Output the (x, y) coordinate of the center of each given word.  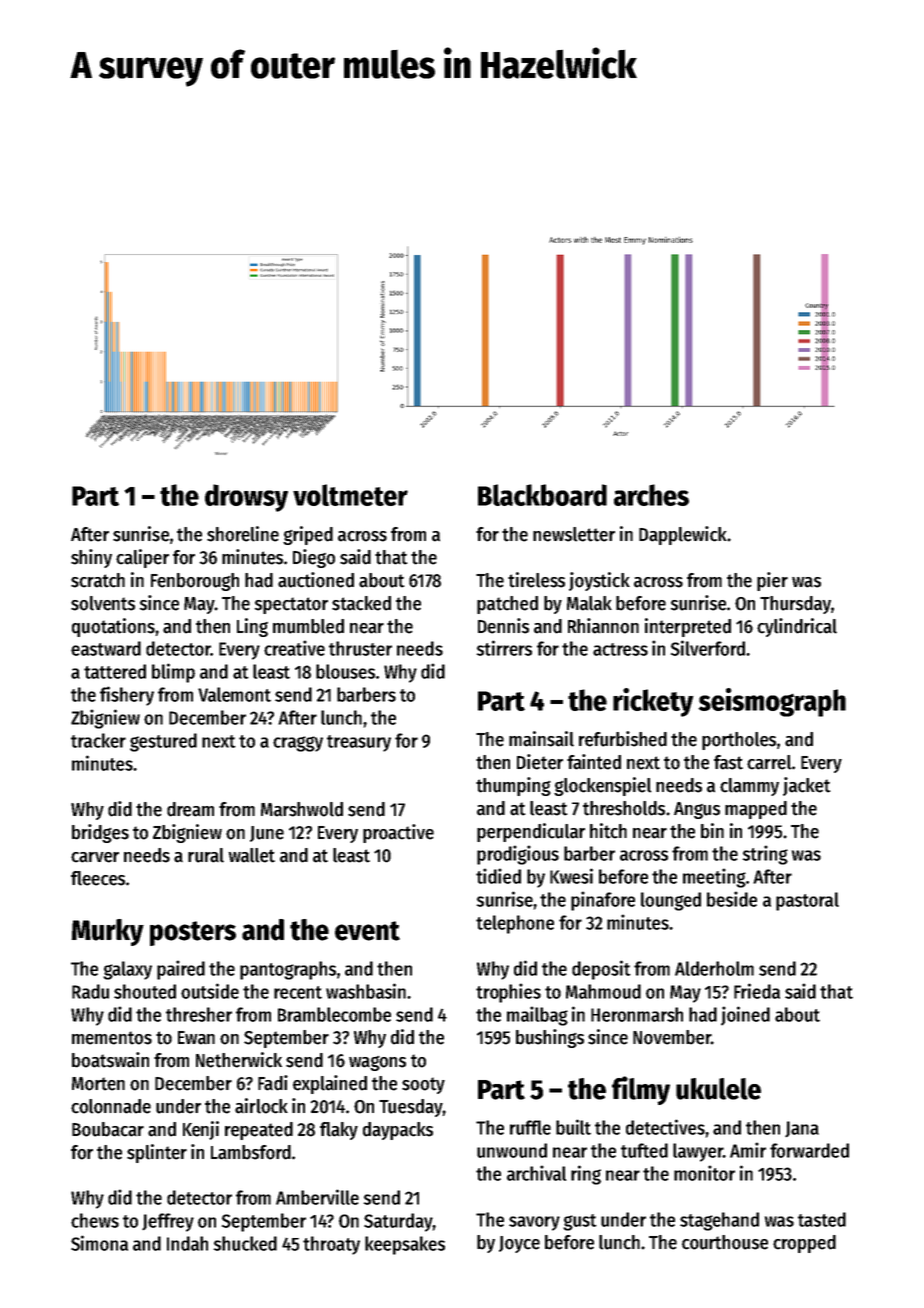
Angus (697, 810)
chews (95, 1220)
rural (206, 855)
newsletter (574, 534)
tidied (498, 876)
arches (651, 495)
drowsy (246, 498)
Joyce (519, 1244)
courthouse (725, 1242)
